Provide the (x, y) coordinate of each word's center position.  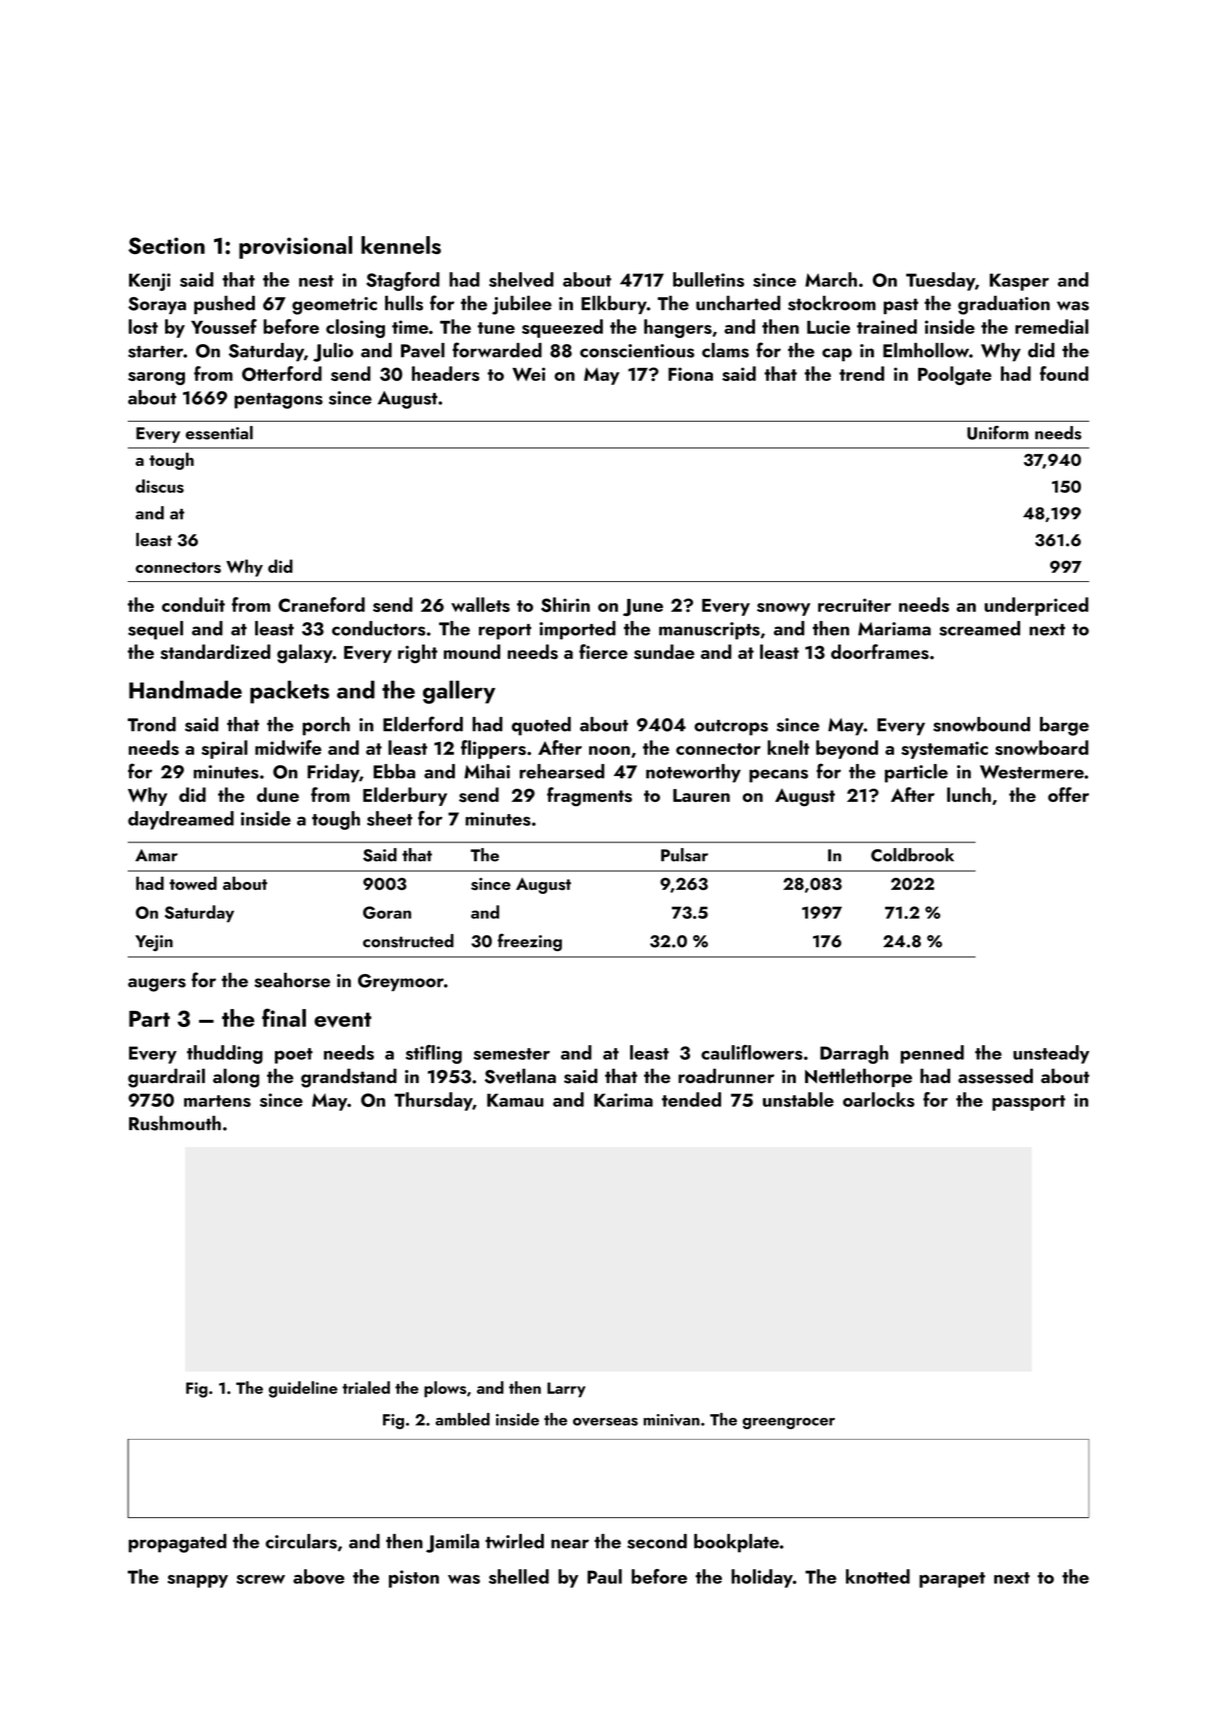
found (1064, 373)
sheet (389, 818)
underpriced (1036, 606)
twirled (514, 1541)
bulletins (708, 279)
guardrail (166, 1078)
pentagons (278, 401)
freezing (530, 942)
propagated (178, 1543)
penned (932, 1054)
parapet (952, 1580)
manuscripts (709, 631)
